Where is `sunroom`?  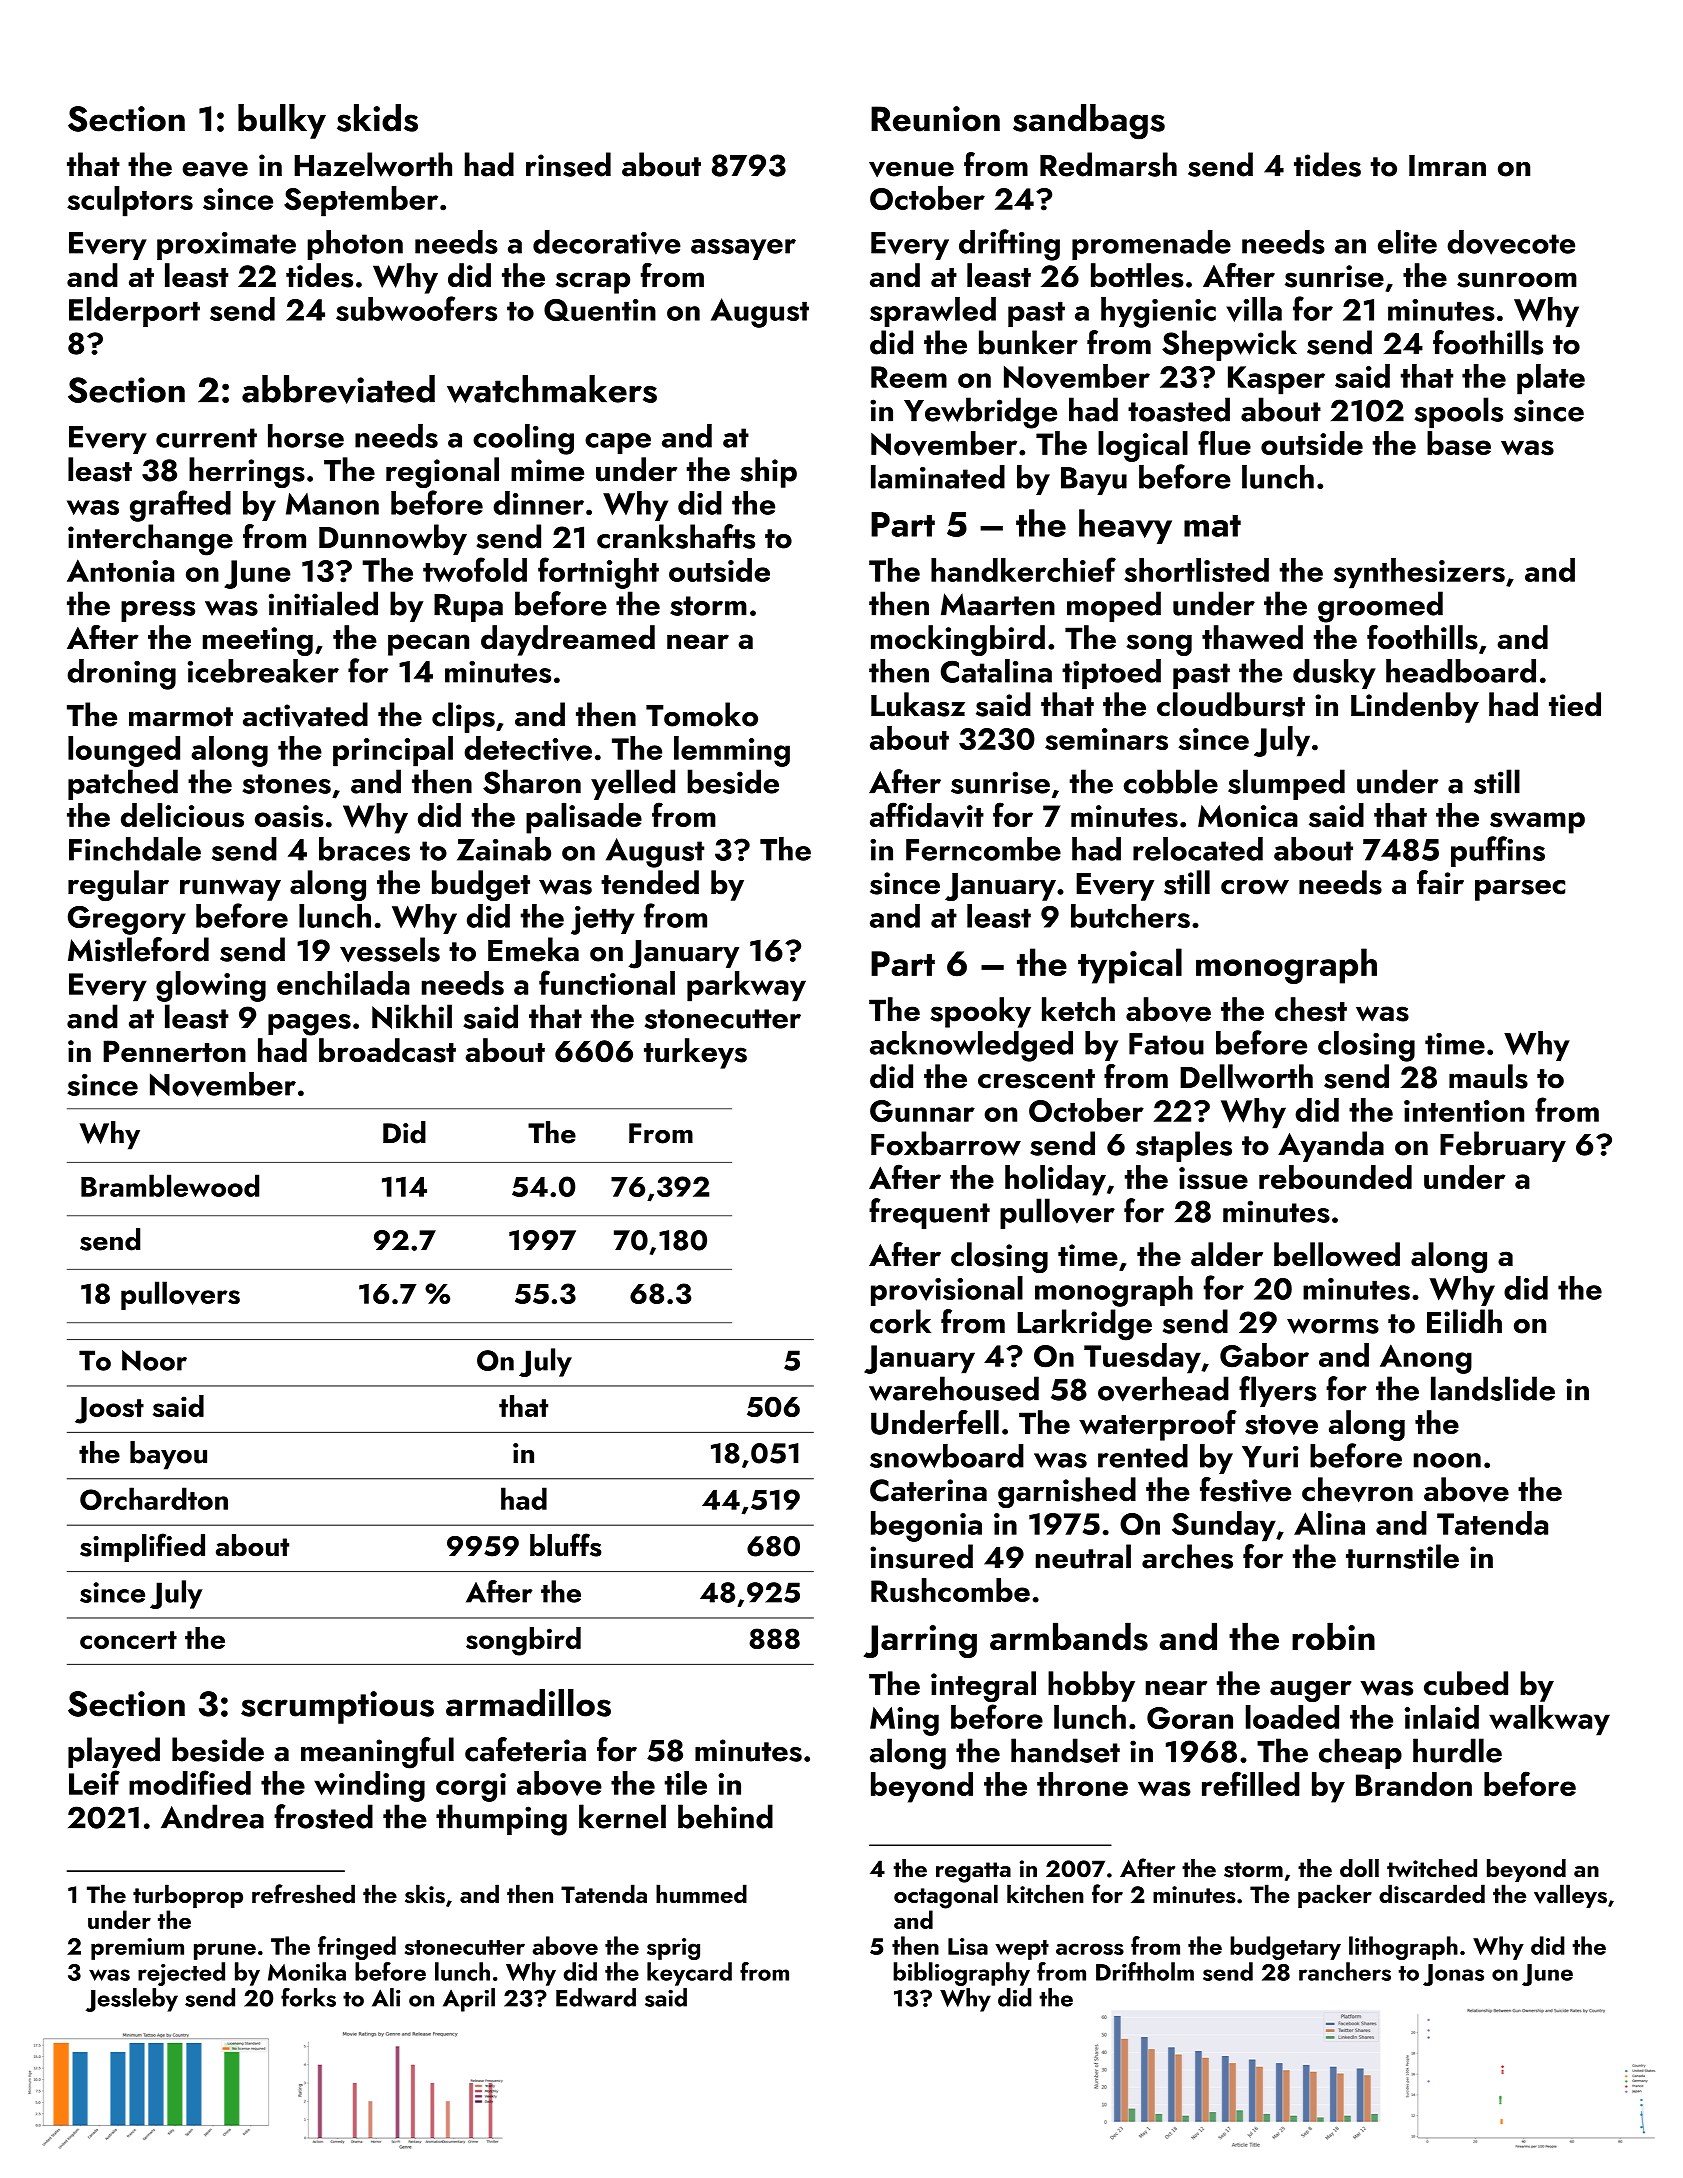
sunroom is located at coordinates (1517, 280).
